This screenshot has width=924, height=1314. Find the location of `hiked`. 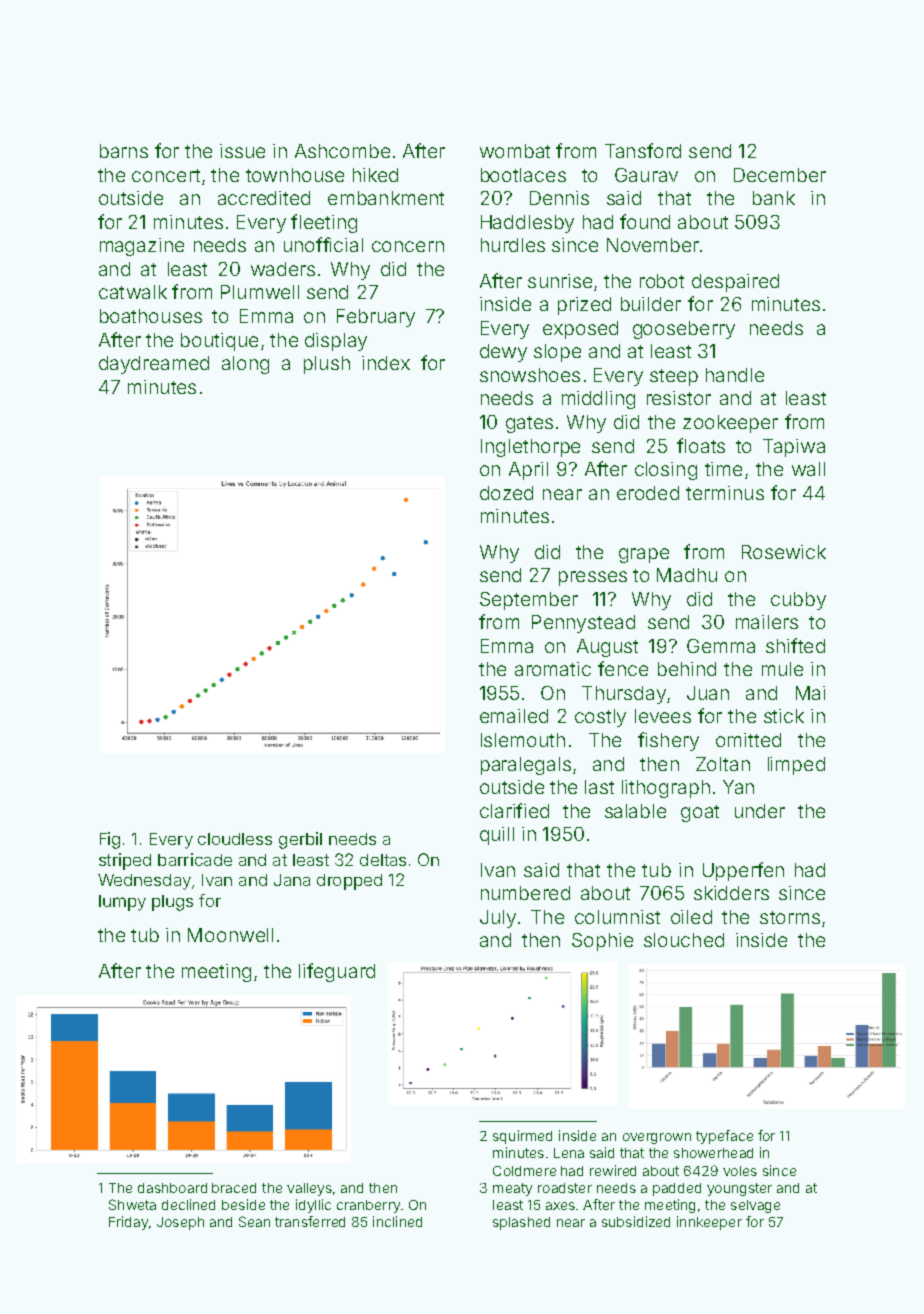

hiked is located at coordinates (375, 175).
